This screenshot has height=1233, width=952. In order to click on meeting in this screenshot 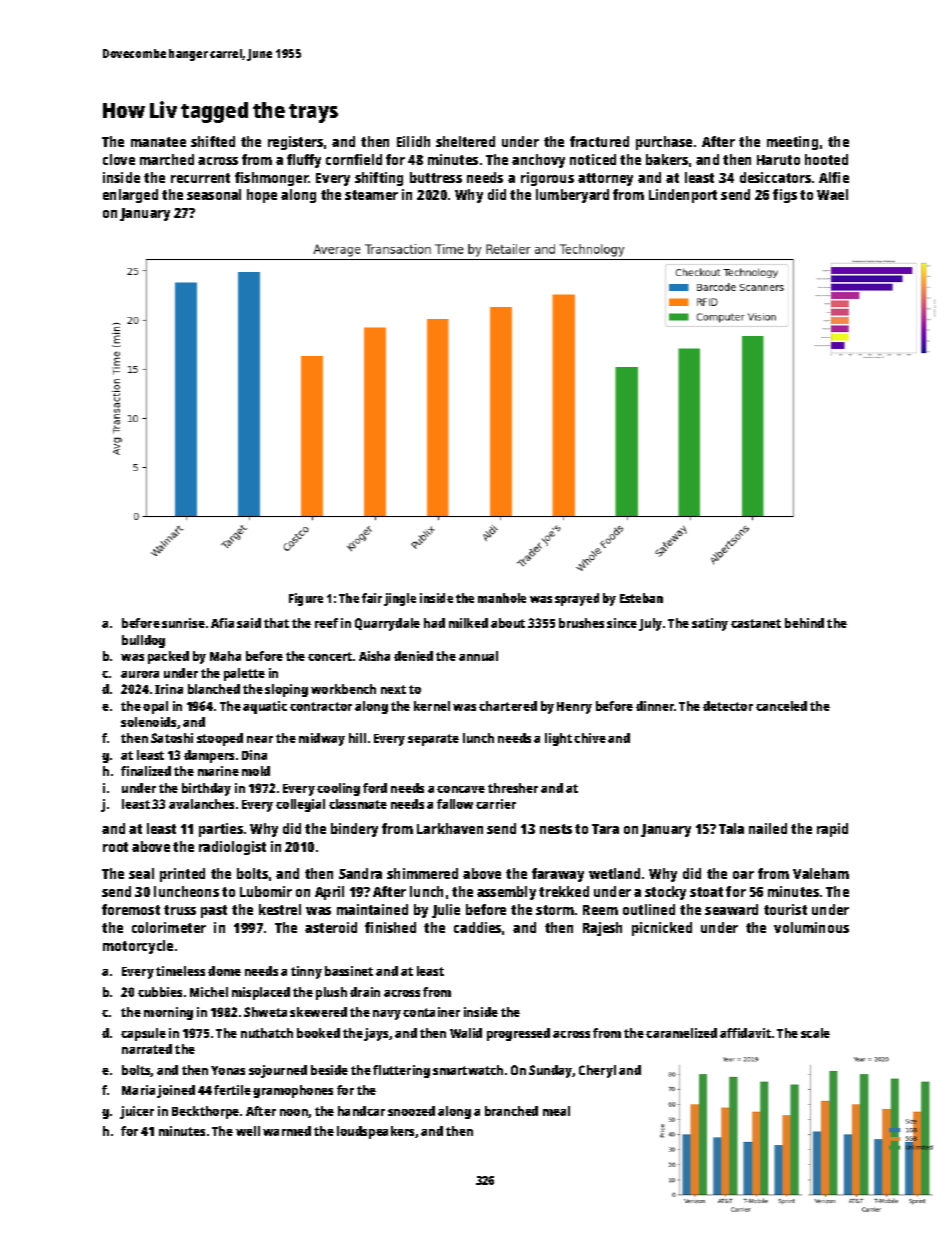, I will do `click(792, 143)`.
